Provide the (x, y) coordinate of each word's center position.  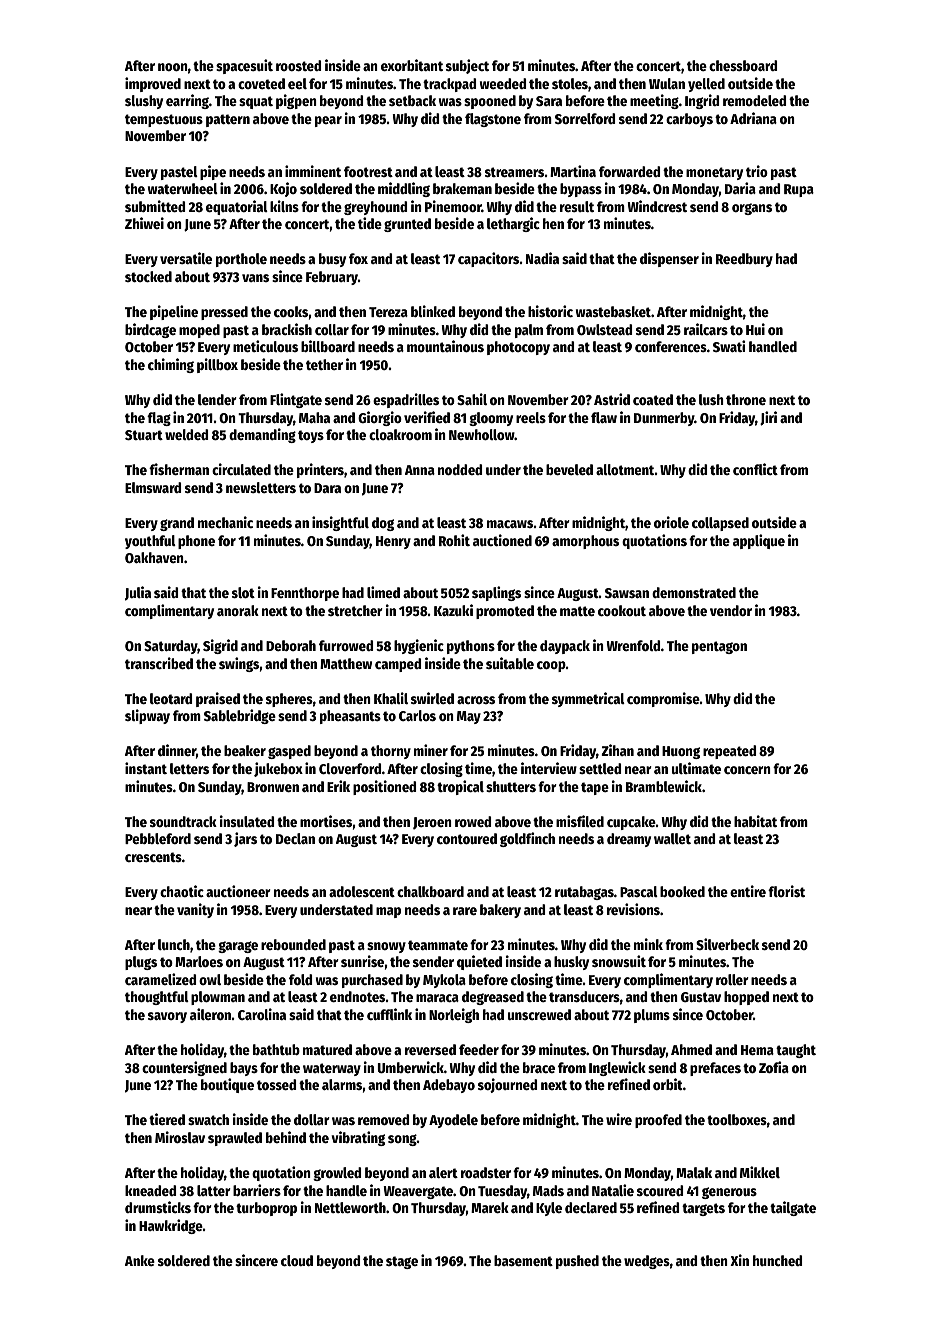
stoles (570, 83)
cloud (297, 1260)
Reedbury (744, 260)
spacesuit (244, 66)
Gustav (701, 997)
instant (146, 768)
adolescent (362, 891)
